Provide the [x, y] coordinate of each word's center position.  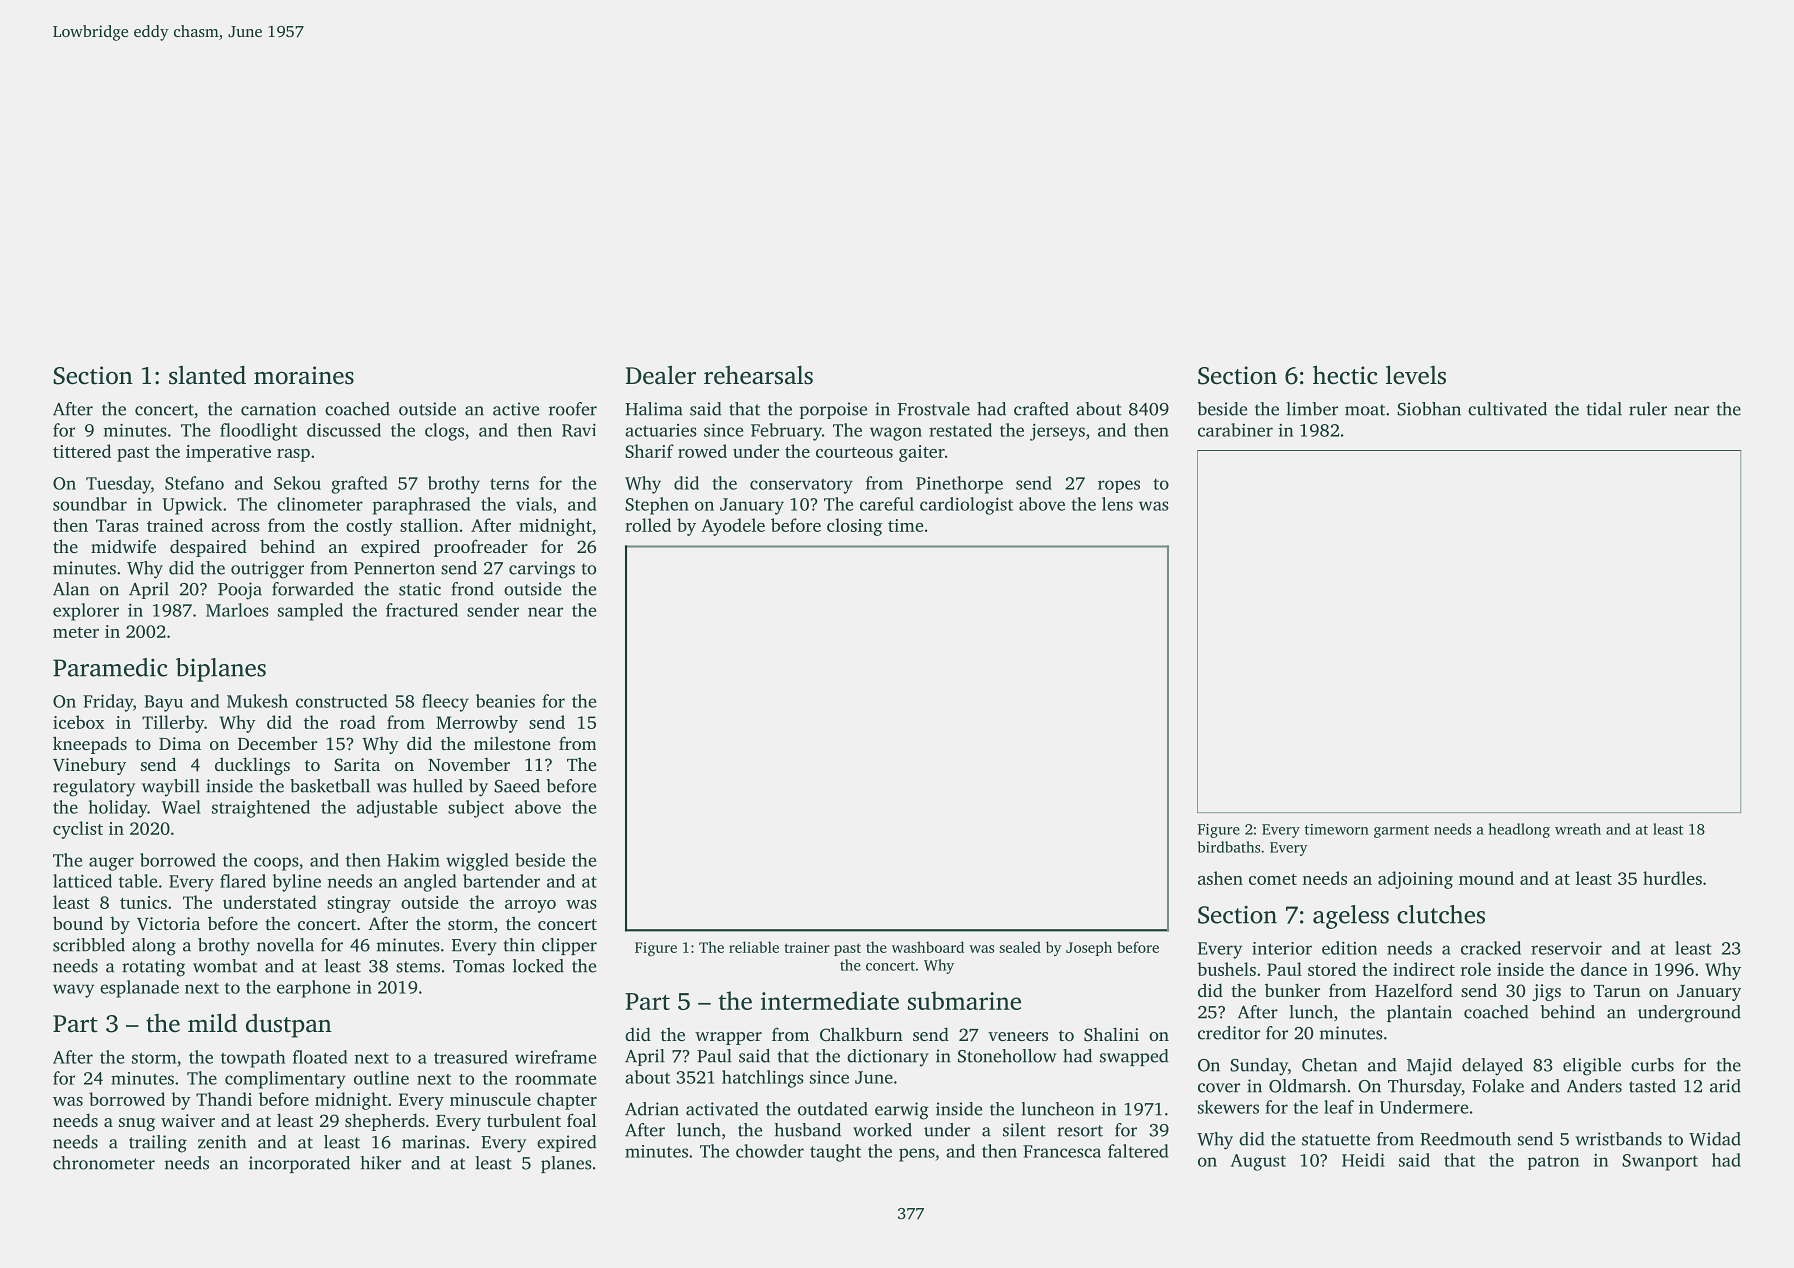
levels [1416, 375]
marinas [433, 1142]
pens [917, 1155]
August [1258, 1162]
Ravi [579, 430]
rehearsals [758, 375]
